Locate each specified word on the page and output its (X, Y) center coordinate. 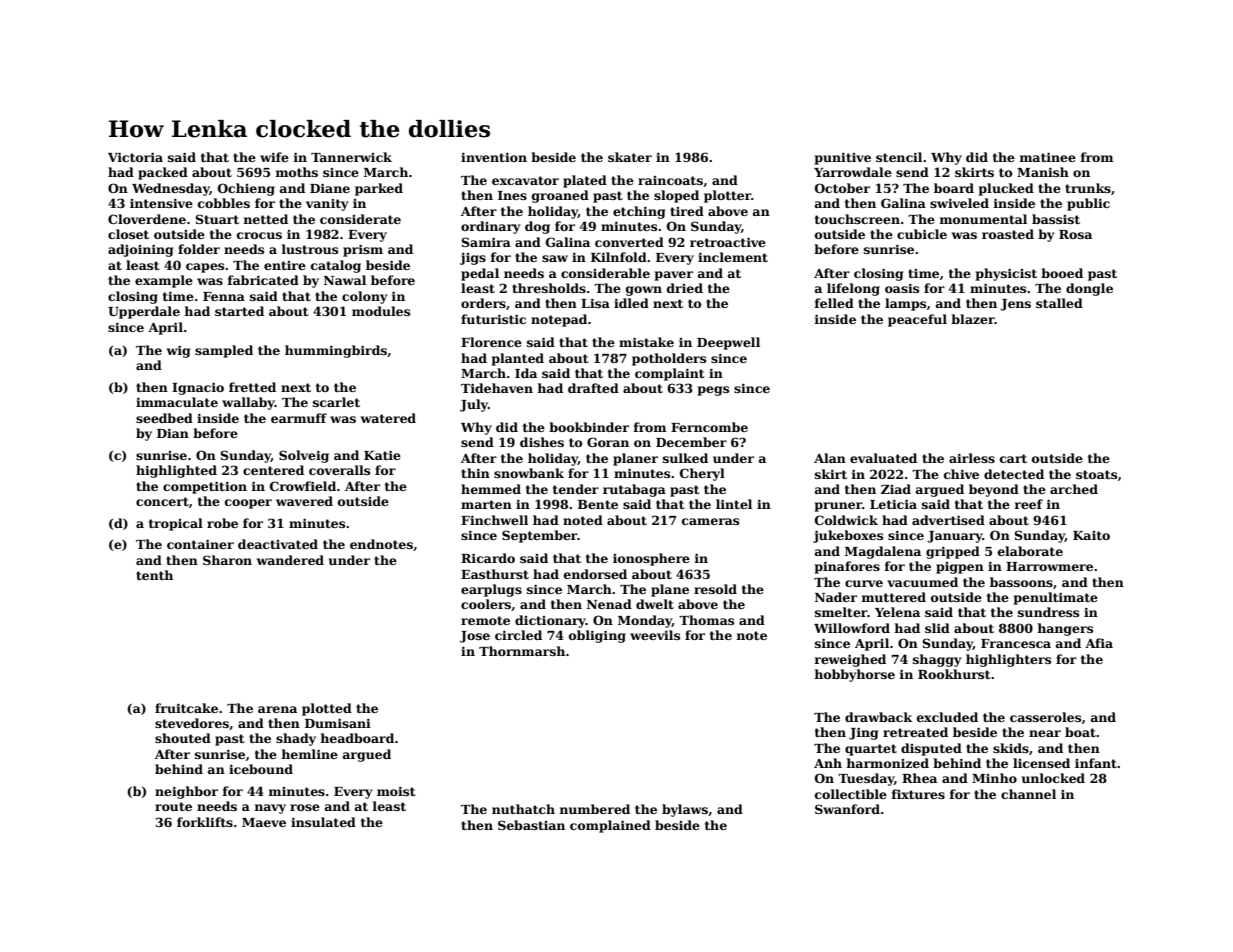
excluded (947, 717)
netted (265, 219)
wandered (290, 560)
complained (610, 826)
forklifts (205, 822)
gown (644, 291)
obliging (597, 636)
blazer (973, 319)
